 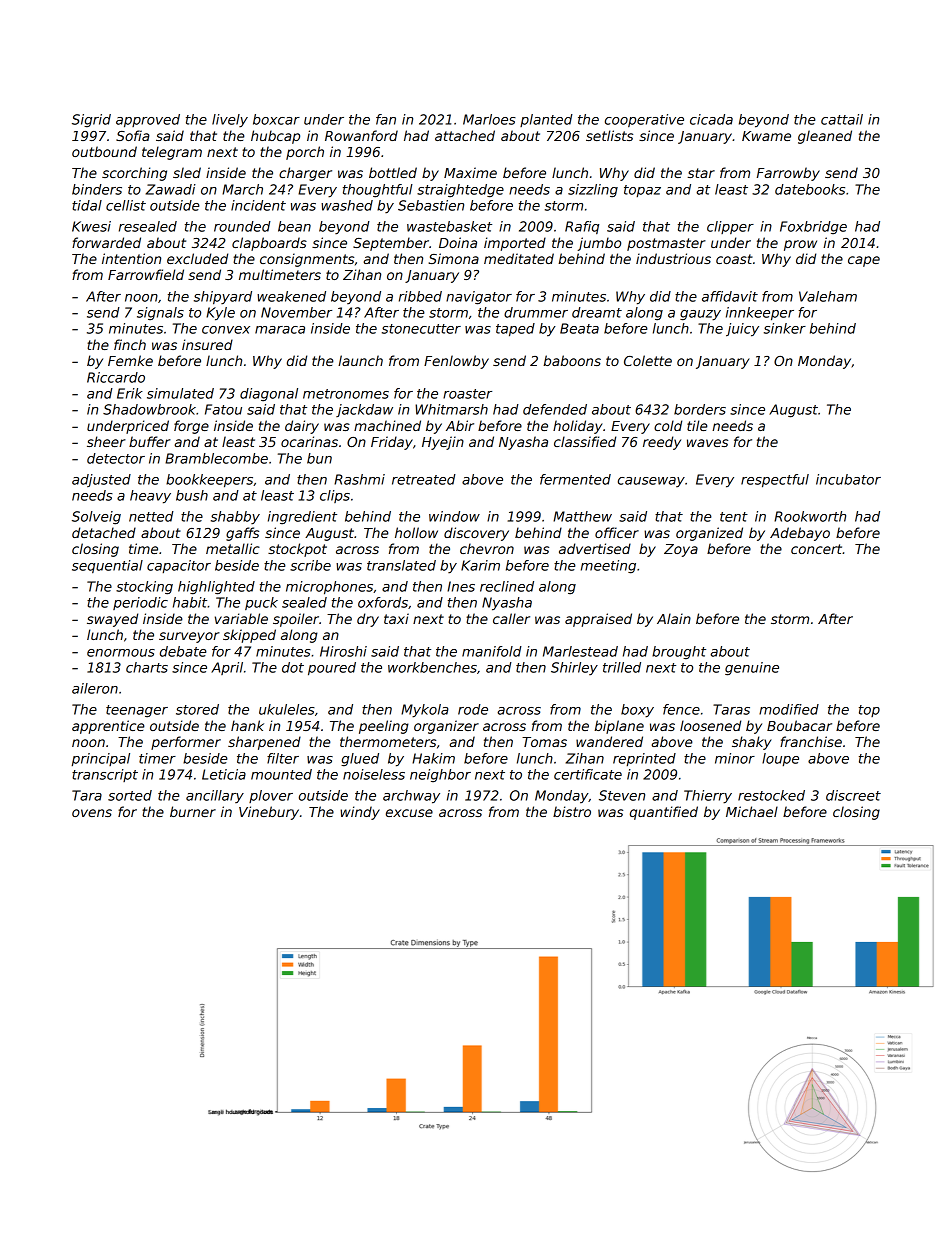 I want to click on windy, so click(x=360, y=813).
